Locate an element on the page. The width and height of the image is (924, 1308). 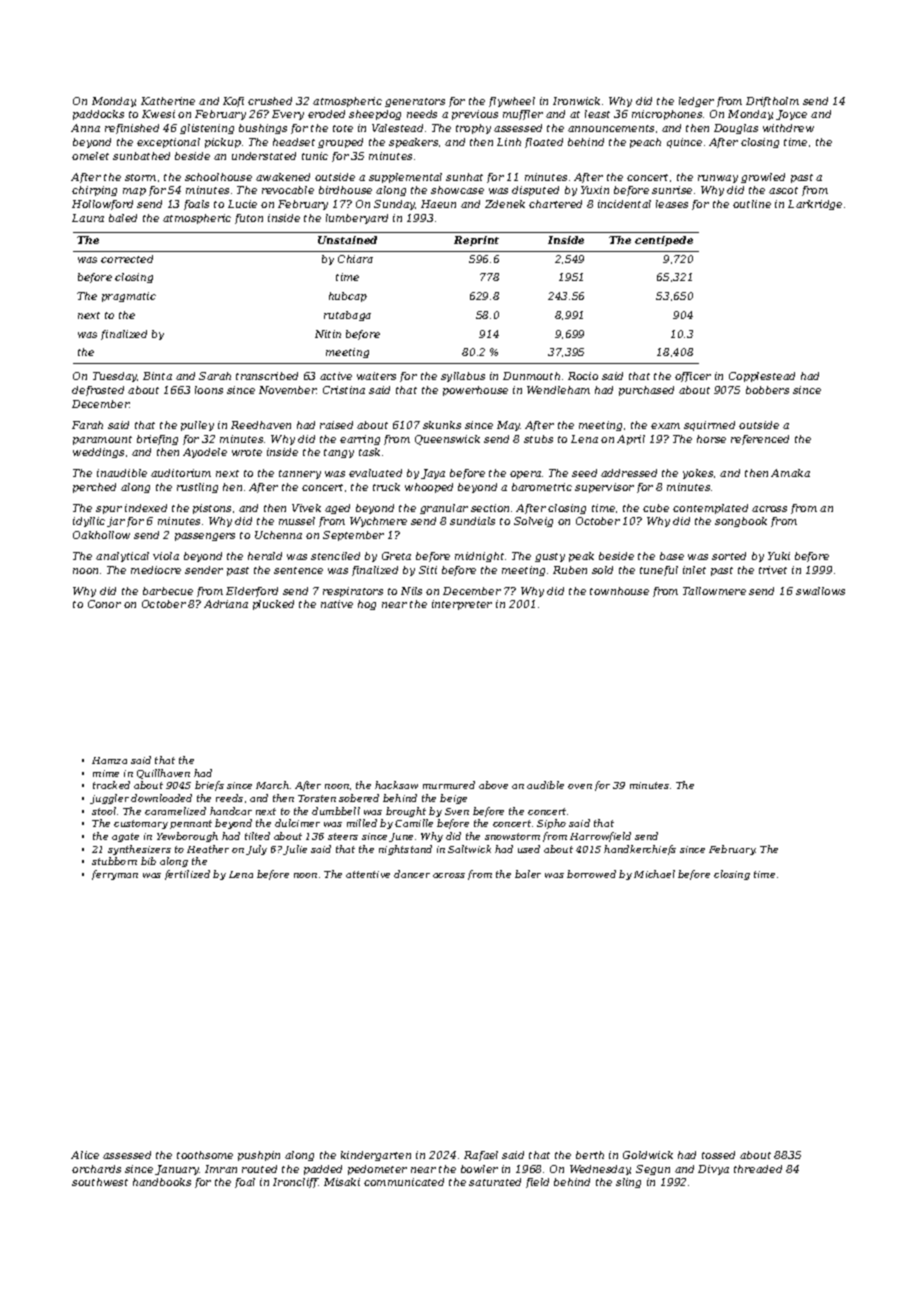
communicated is located at coordinates (404, 1182).
